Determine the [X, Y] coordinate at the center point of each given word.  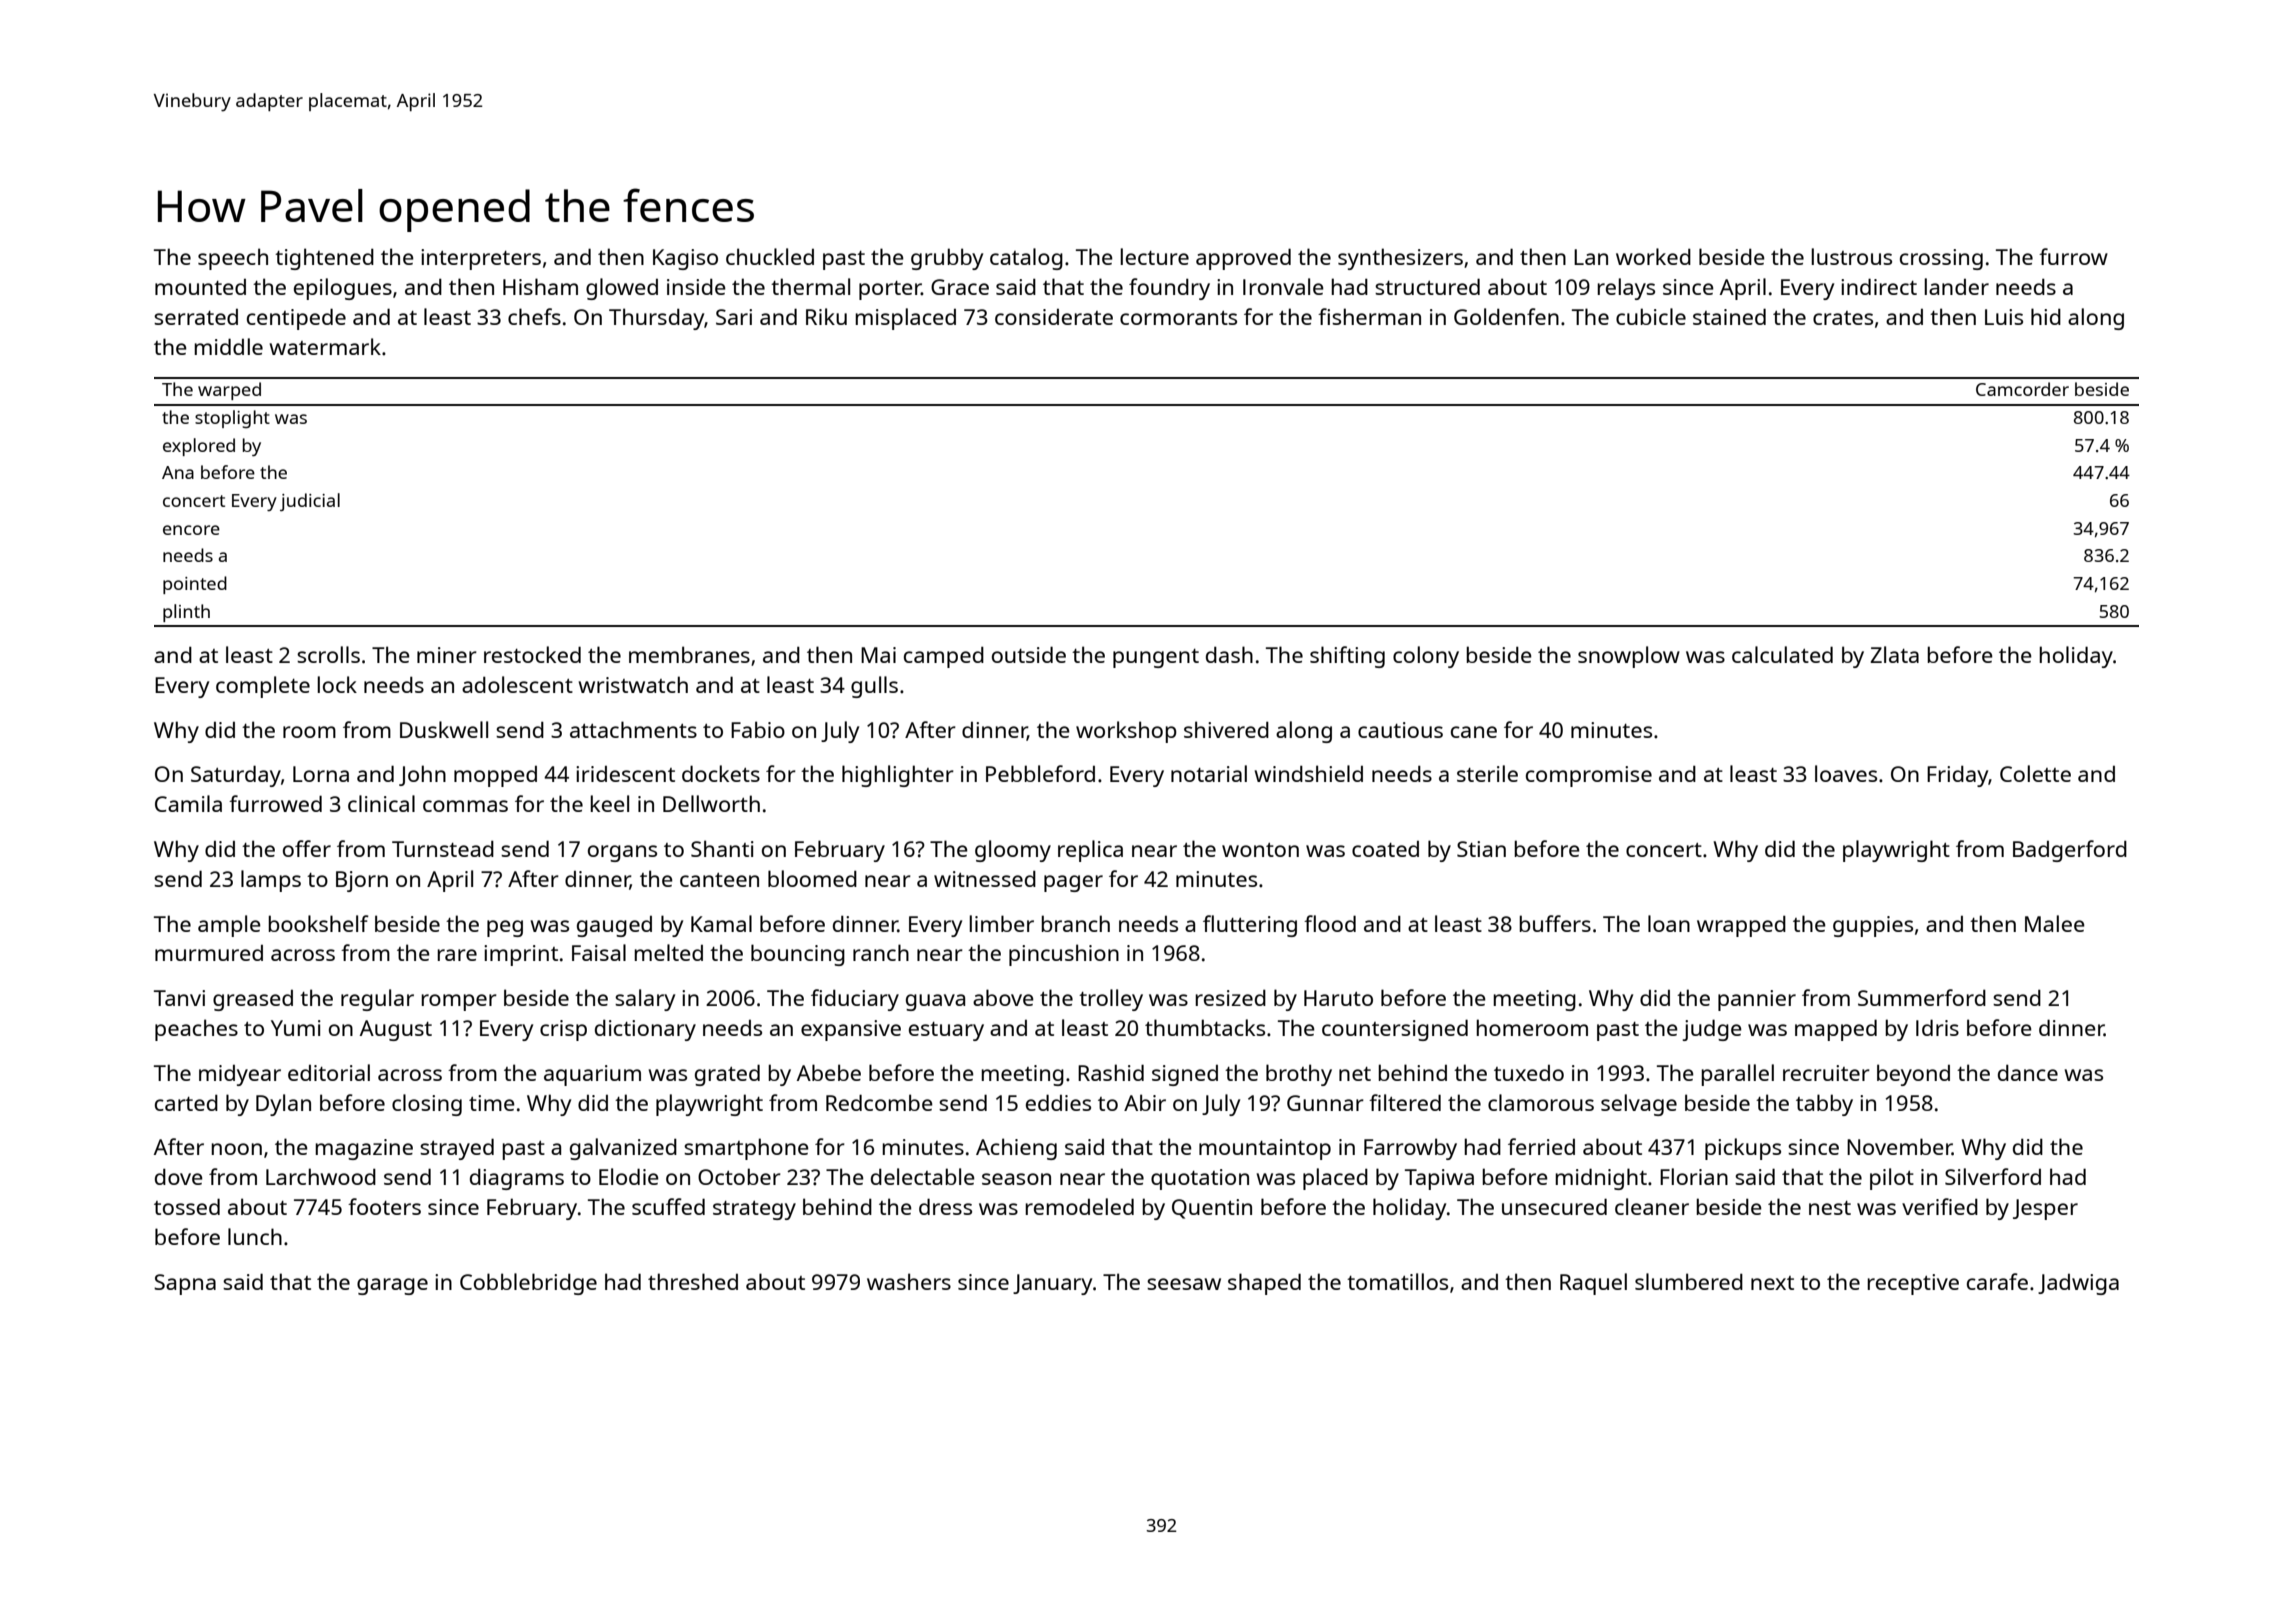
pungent [1156, 658]
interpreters [481, 259]
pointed [195, 585]
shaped [1264, 1284]
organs [622, 853]
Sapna [185, 1284]
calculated [1782, 654]
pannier [1757, 1000]
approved [1243, 259]
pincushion [1064, 955]
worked [1653, 256]
